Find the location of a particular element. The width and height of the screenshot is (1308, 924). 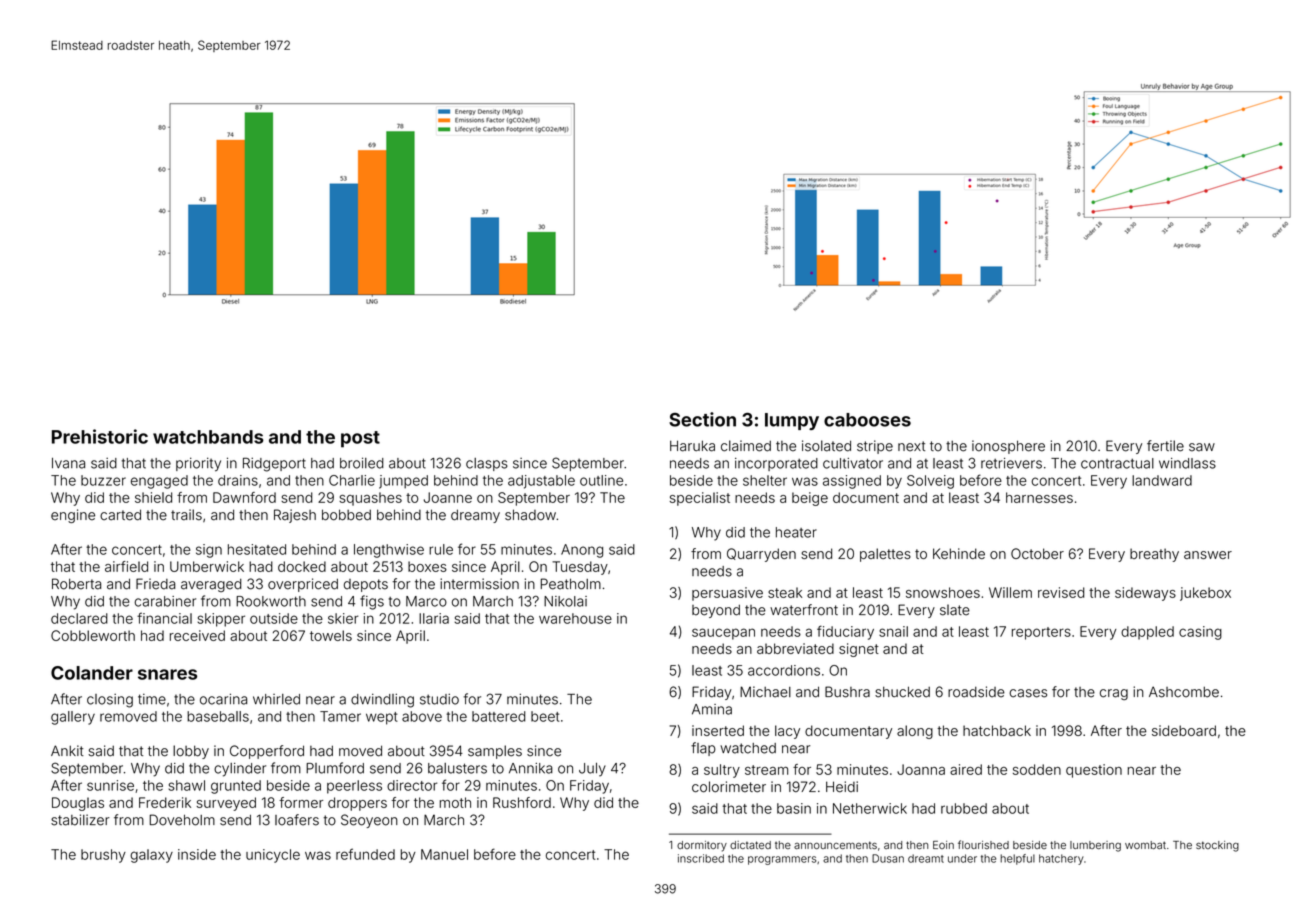

Quarryden is located at coordinates (761, 555).
